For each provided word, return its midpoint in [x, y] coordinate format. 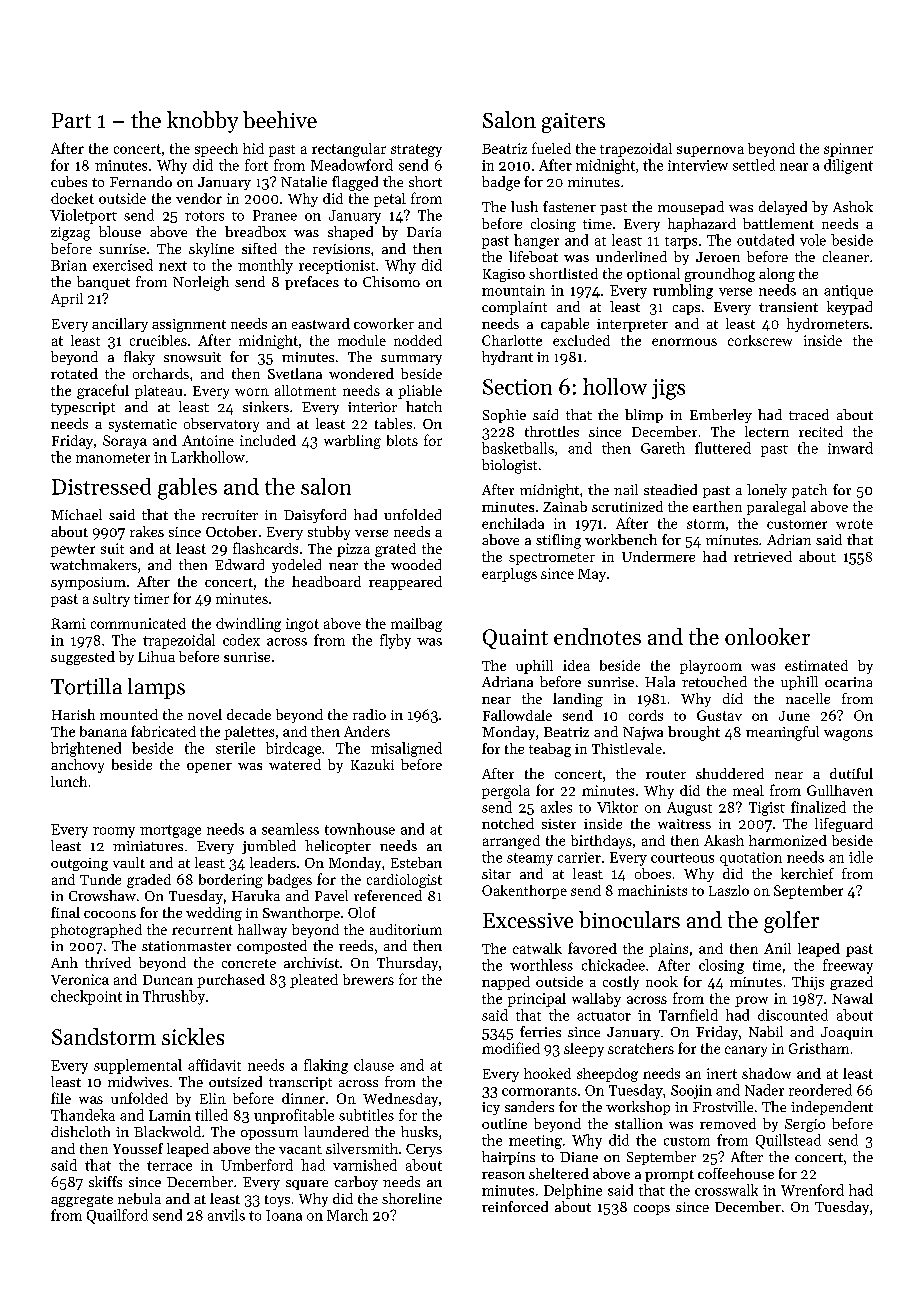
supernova [710, 151]
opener [209, 768]
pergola [506, 792]
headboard [326, 581]
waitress [684, 824]
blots [402, 440]
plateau [158, 392]
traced [809, 414]
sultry [111, 600]
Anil [777, 948]
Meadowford [352, 165]
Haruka [256, 895]
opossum [269, 1135]
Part [71, 120]
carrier [579, 857]
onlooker [767, 636]
